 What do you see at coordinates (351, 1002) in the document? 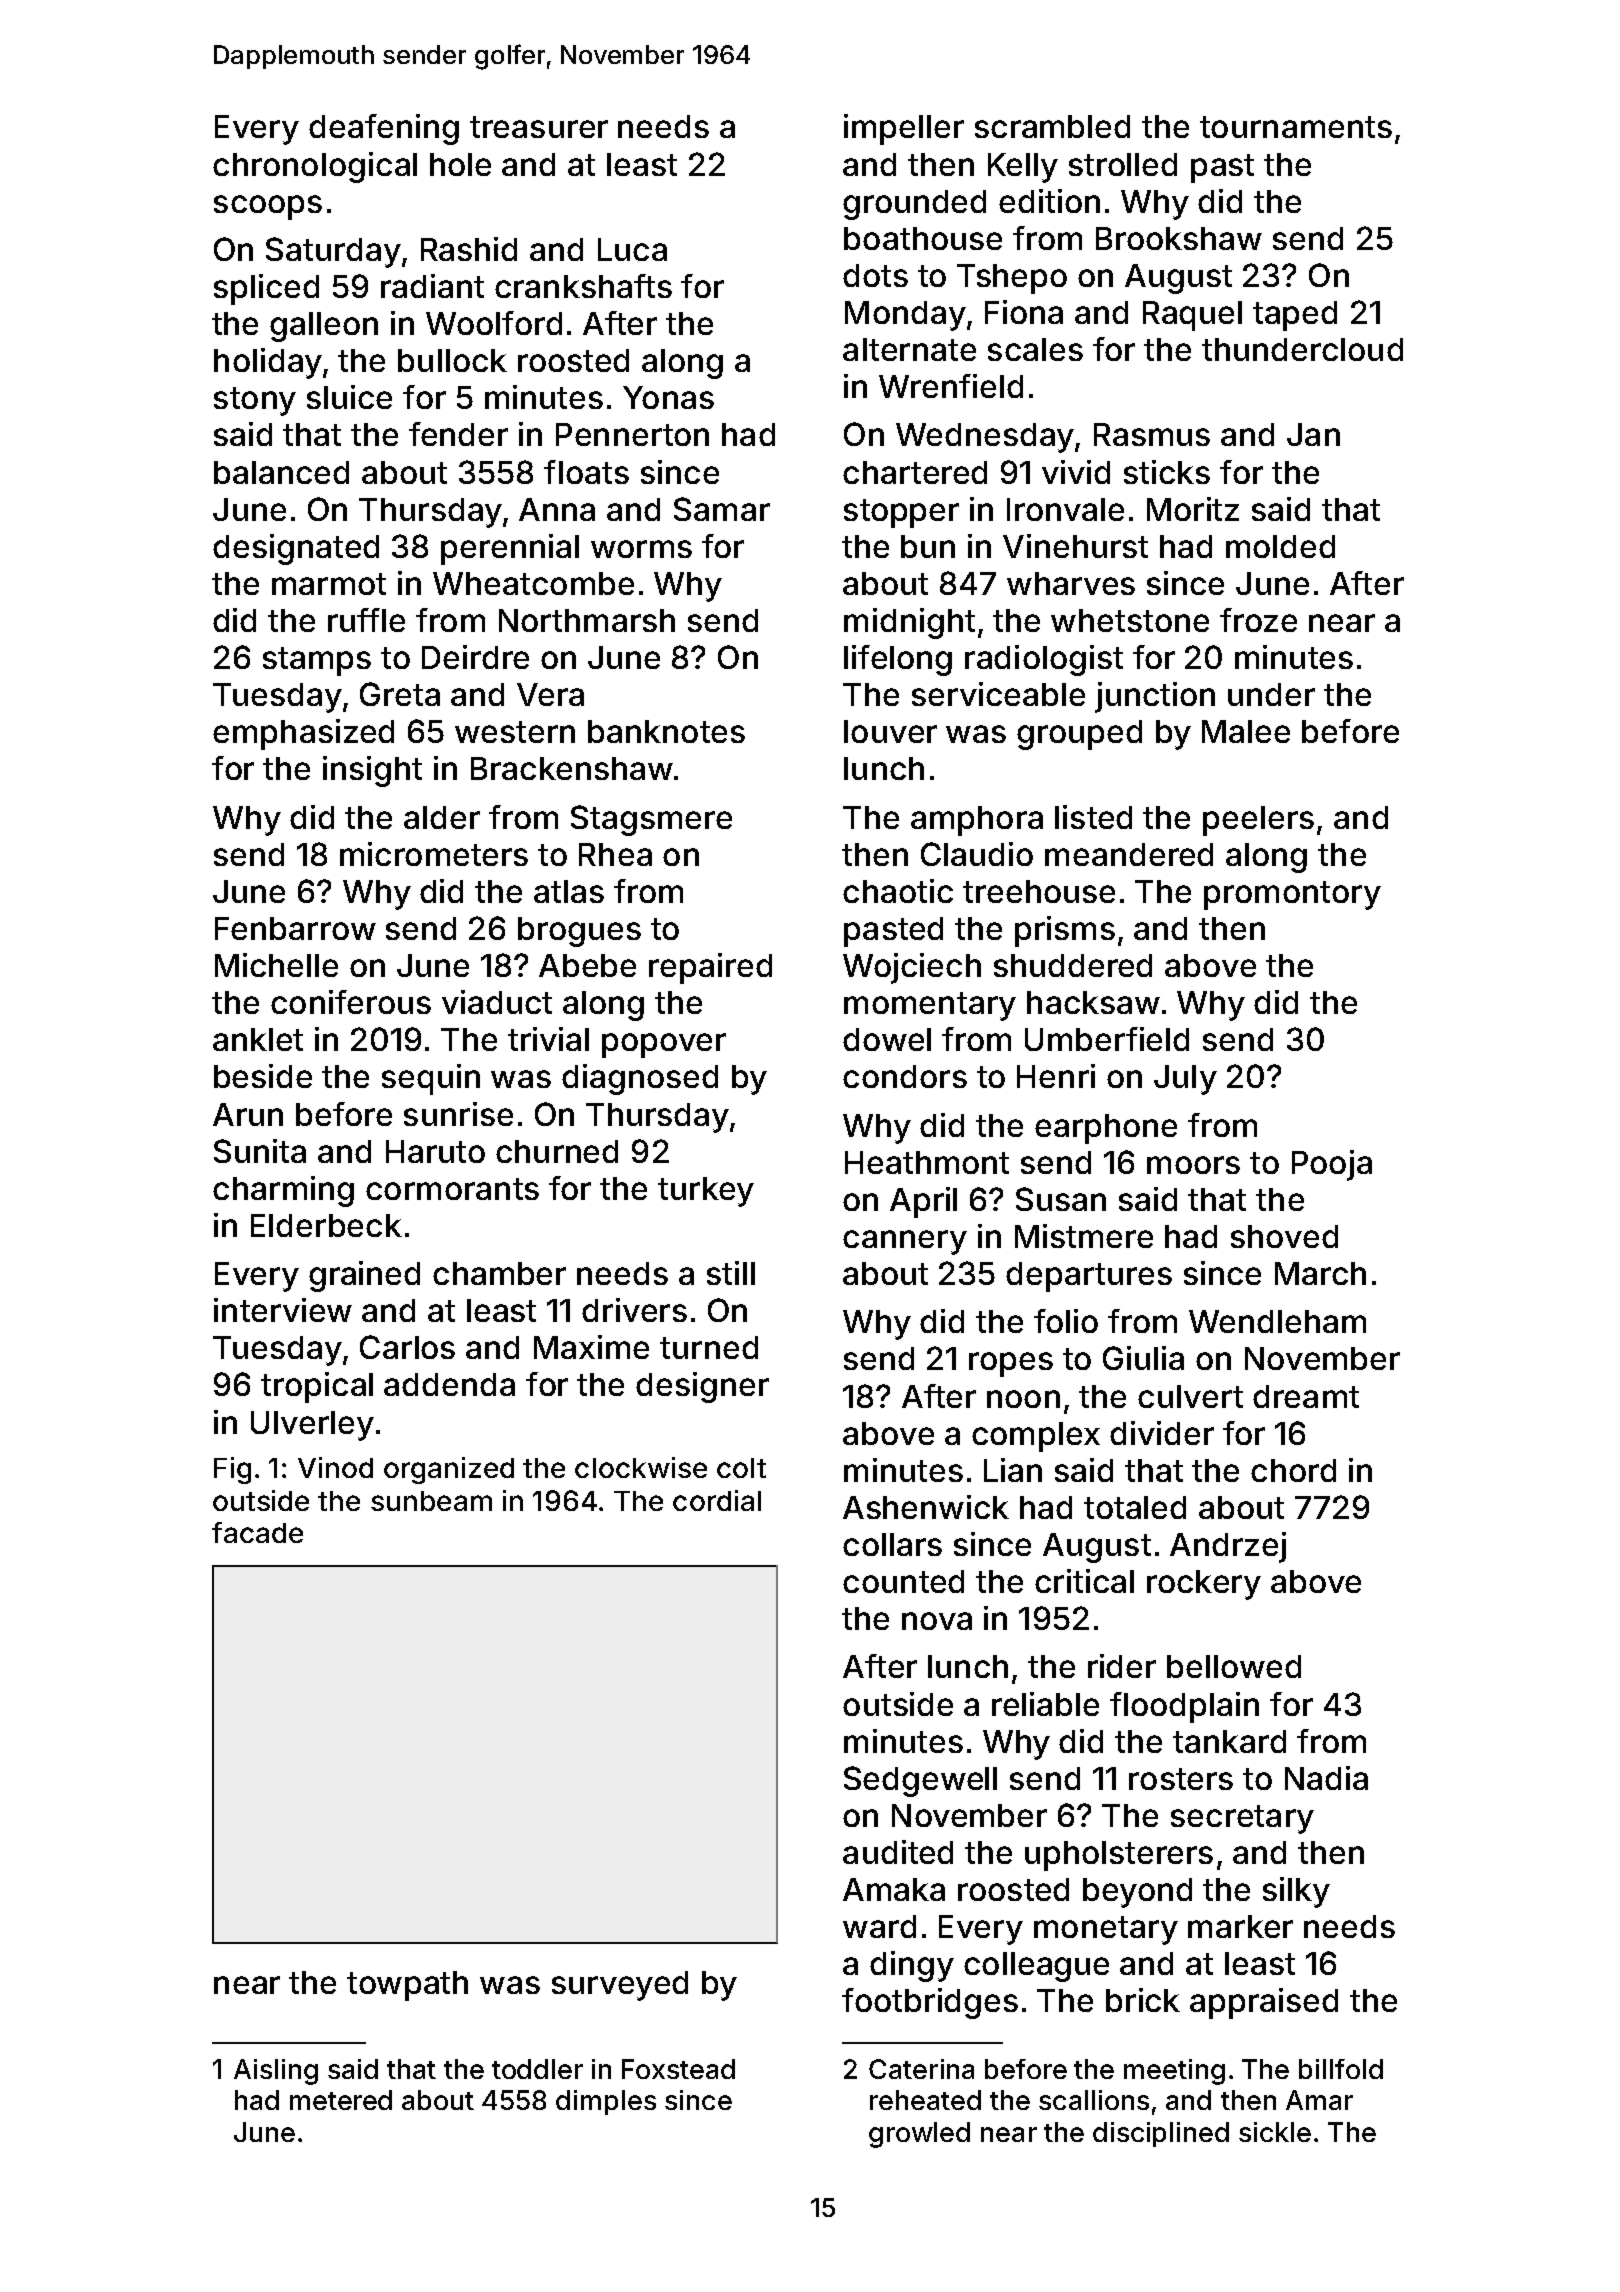
I see `coniferous` at bounding box center [351, 1002].
